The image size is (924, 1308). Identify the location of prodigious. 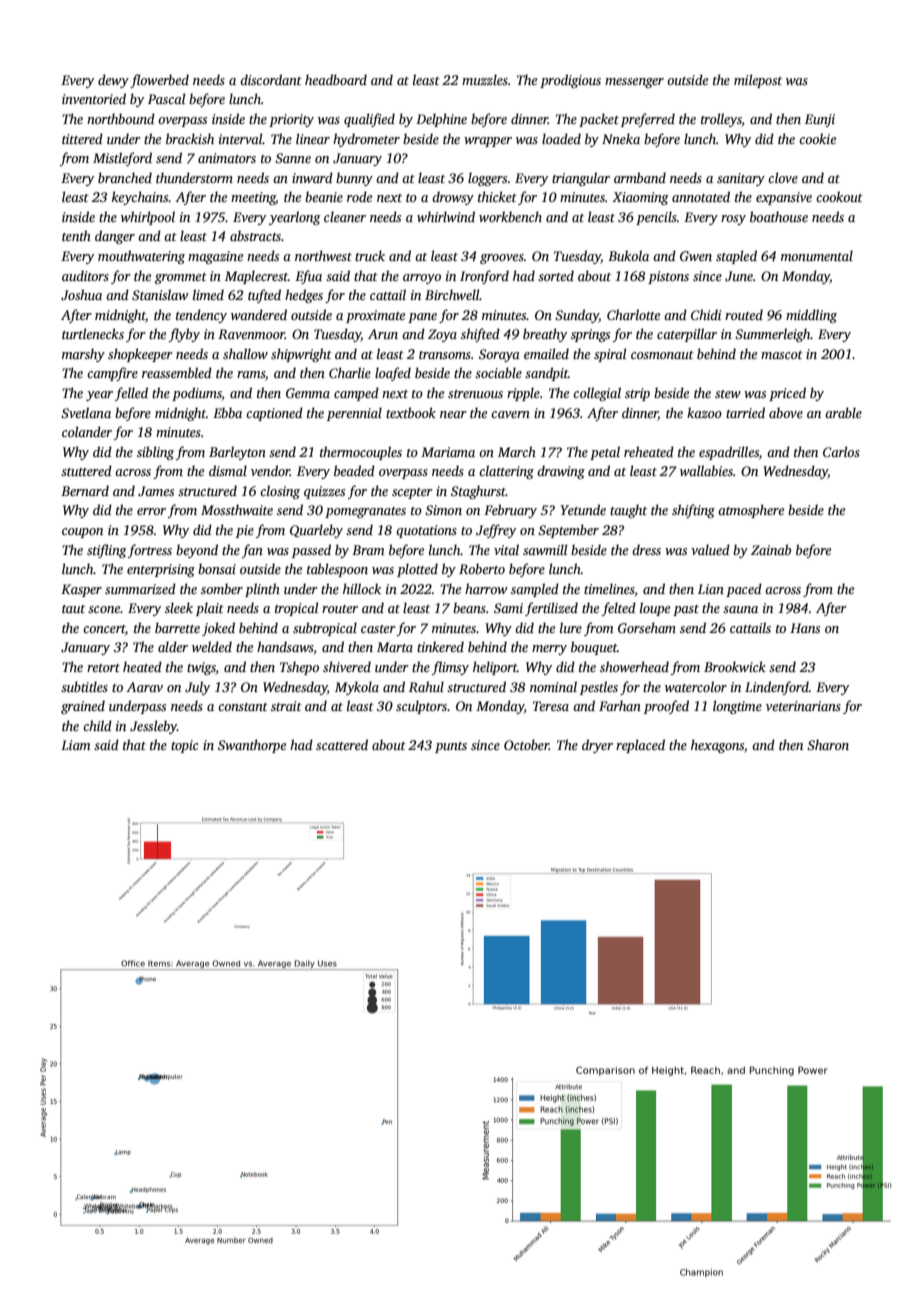
(570, 81).
